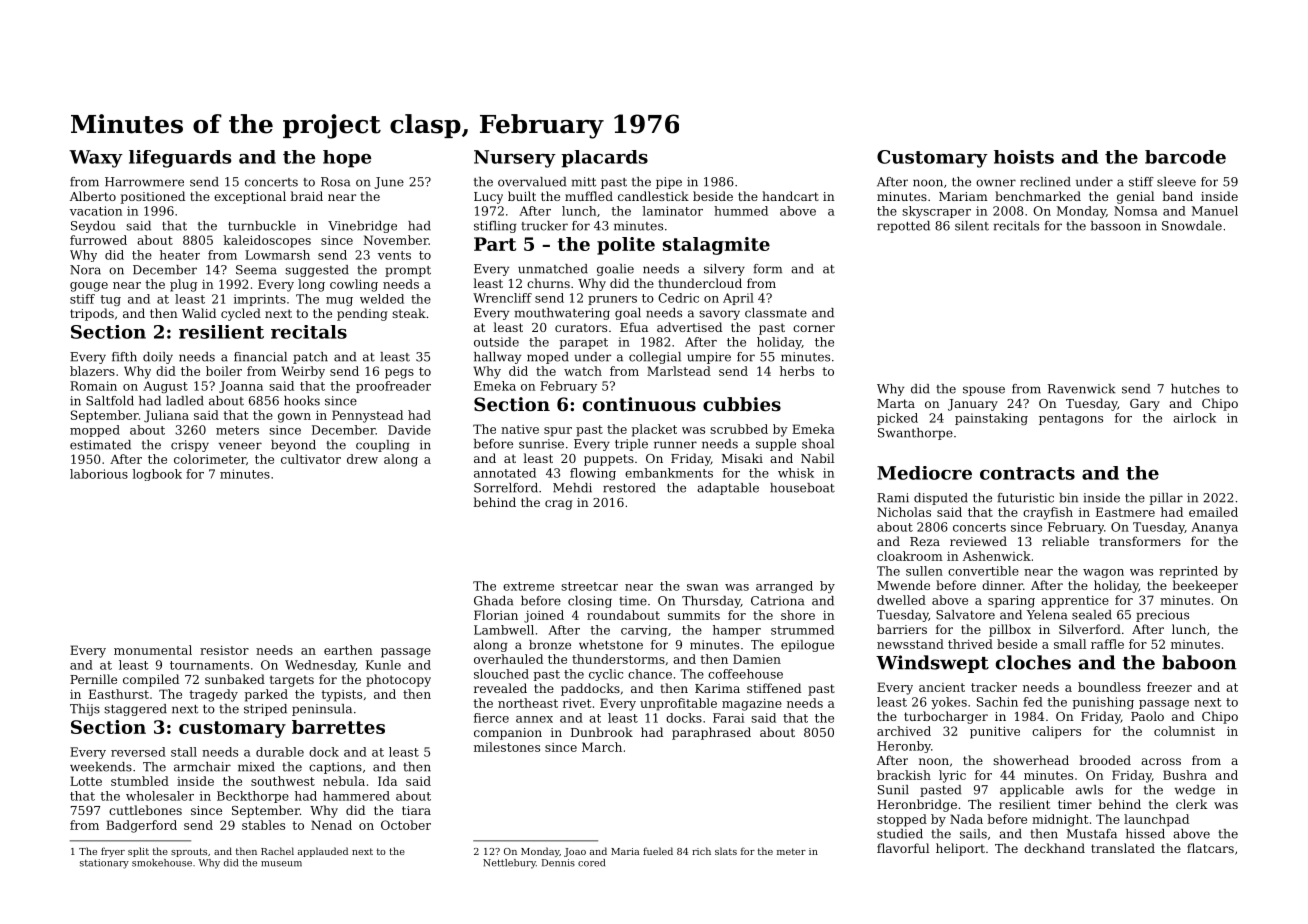 This page has height=924, width=1308. Describe the element at coordinates (260, 357) in the page. I see `financial` at that location.
